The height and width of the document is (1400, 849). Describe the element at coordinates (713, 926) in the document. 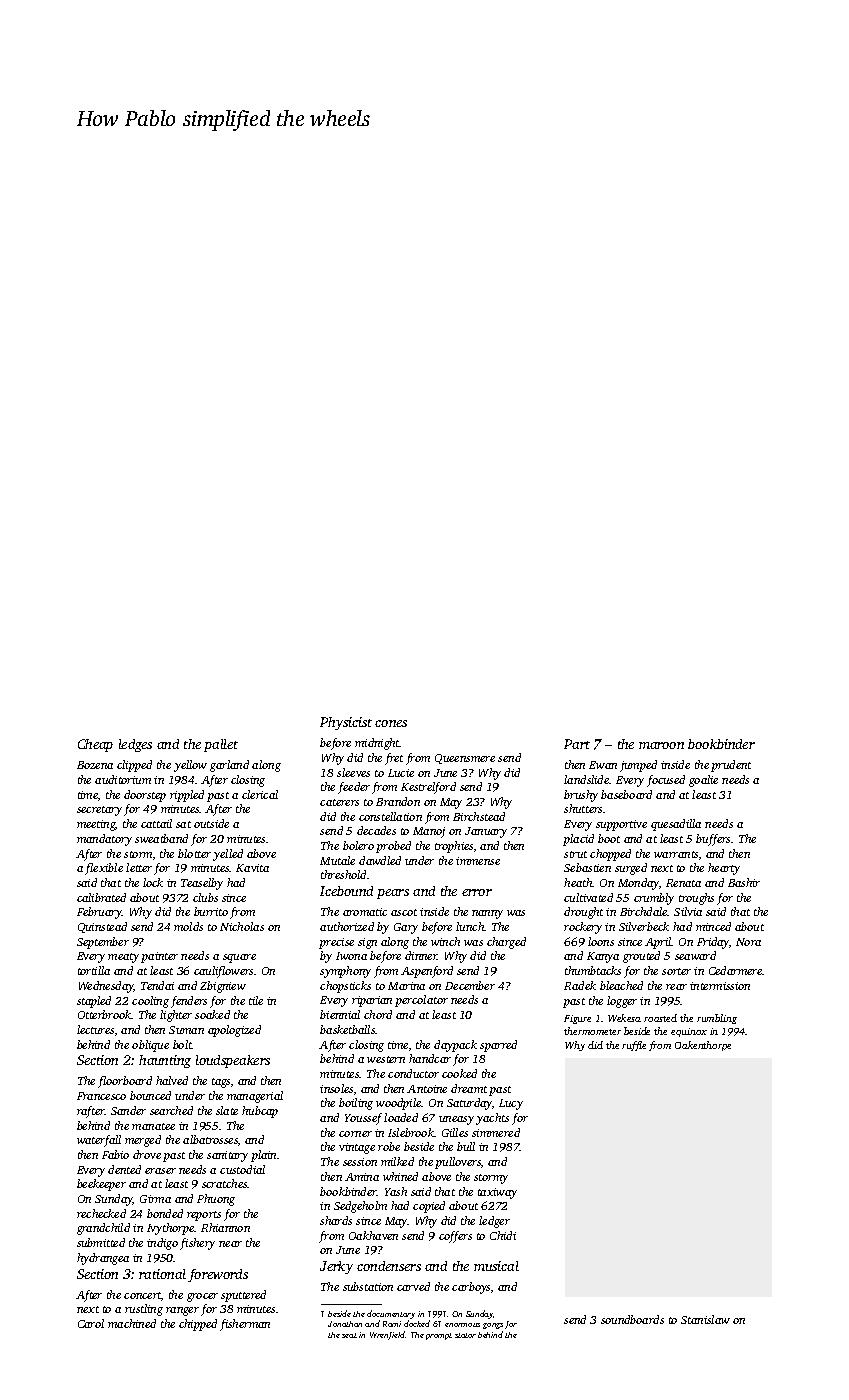

I see `minced` at that location.
